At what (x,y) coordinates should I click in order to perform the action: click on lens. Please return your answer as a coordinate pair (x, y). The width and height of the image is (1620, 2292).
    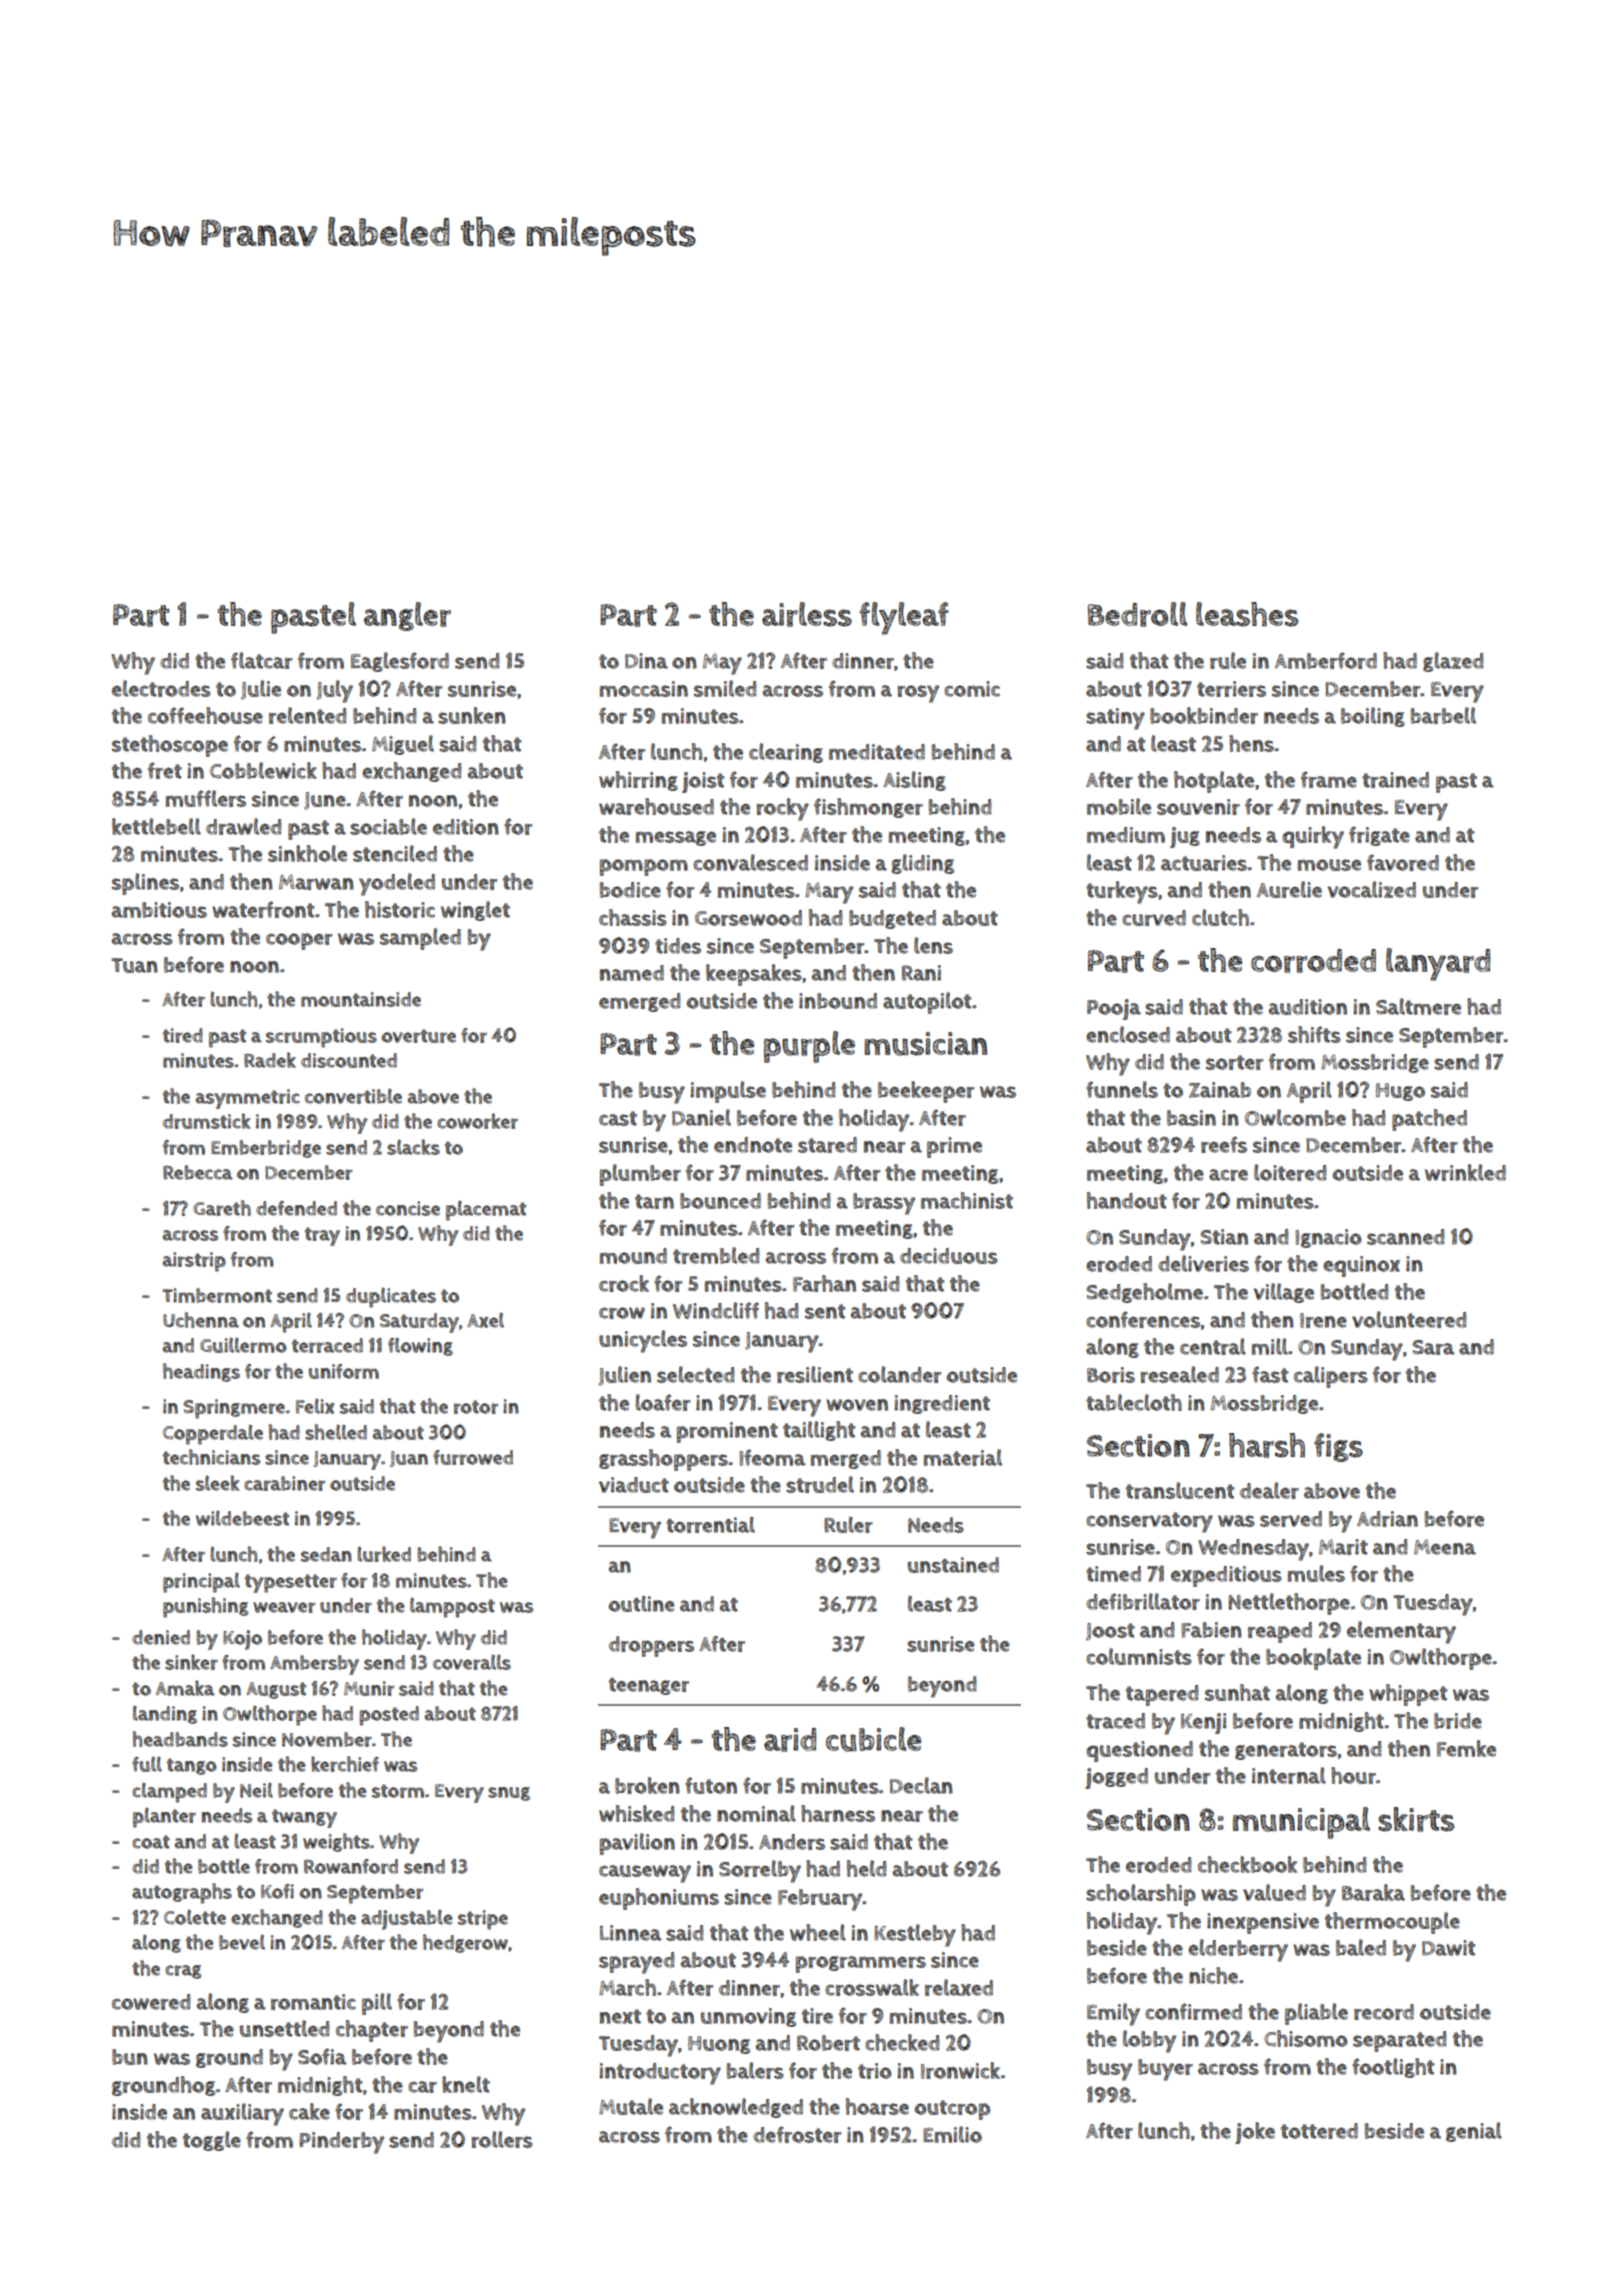
    Looking at the image, I should click on (933, 945).
